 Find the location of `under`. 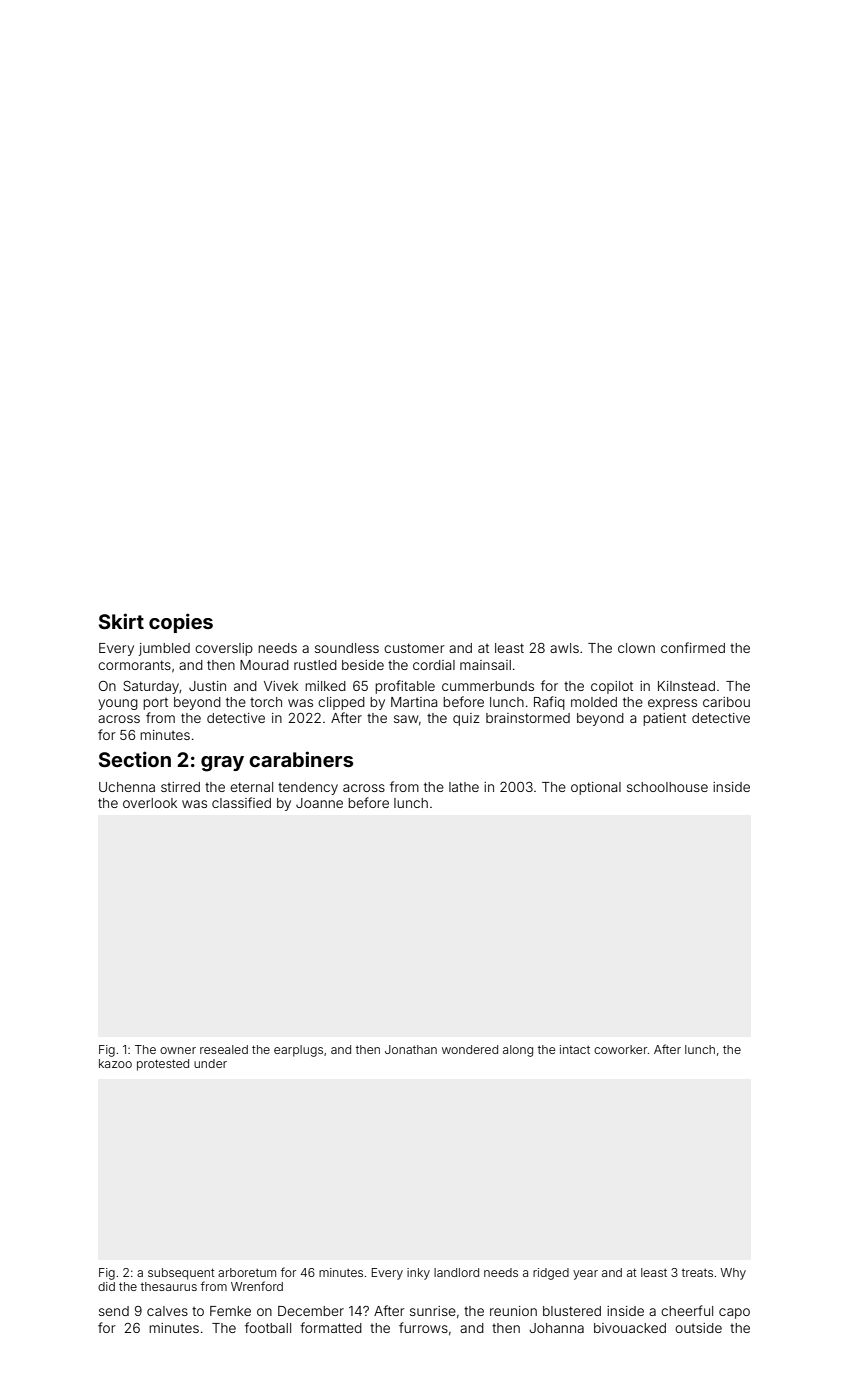

under is located at coordinates (210, 1063).
